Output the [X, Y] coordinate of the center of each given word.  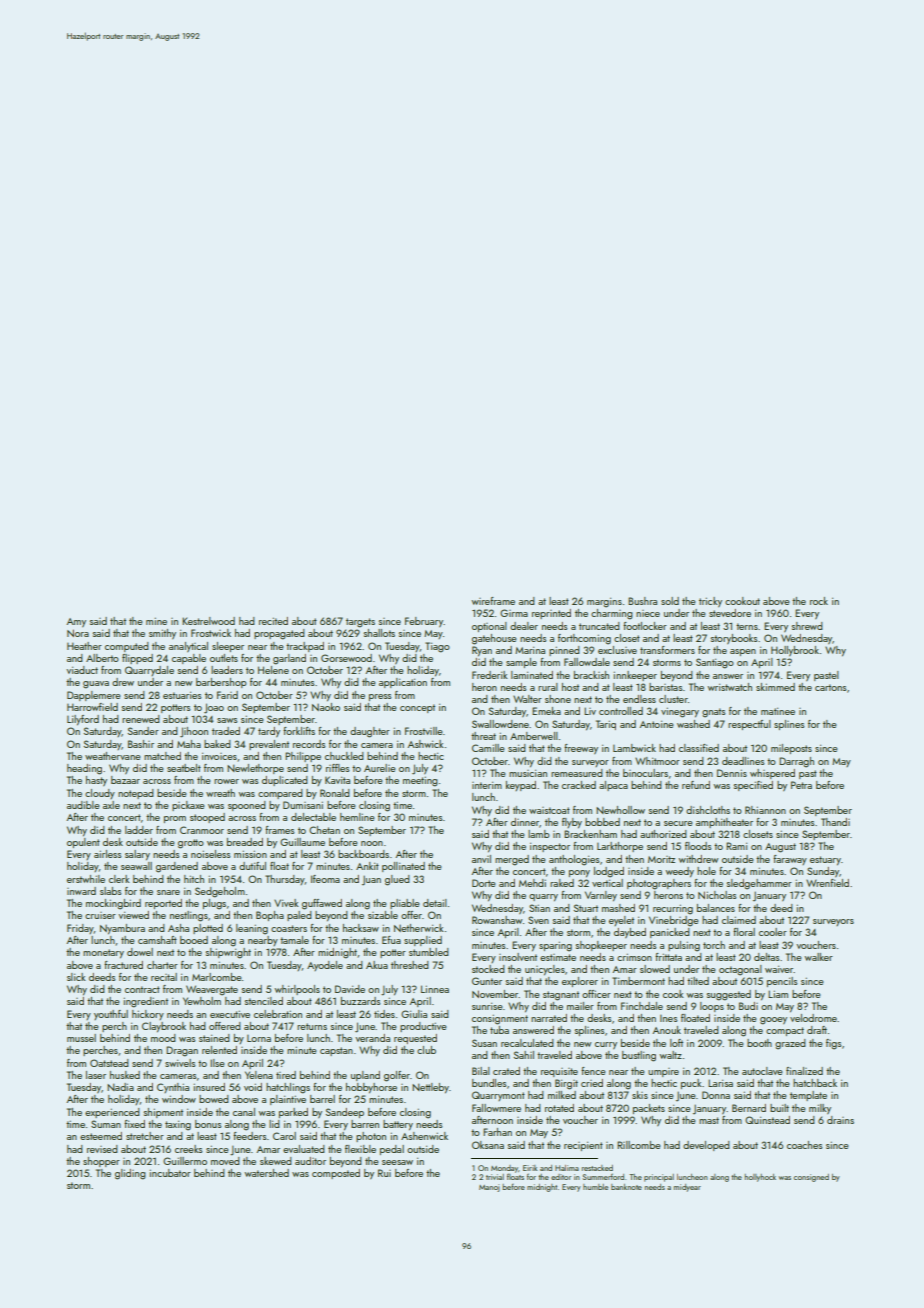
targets [360, 623]
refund [696, 785]
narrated [549, 1018]
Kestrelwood [208, 621]
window [179, 1099]
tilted [698, 981]
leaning [252, 929]
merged [512, 860]
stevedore [730, 613]
